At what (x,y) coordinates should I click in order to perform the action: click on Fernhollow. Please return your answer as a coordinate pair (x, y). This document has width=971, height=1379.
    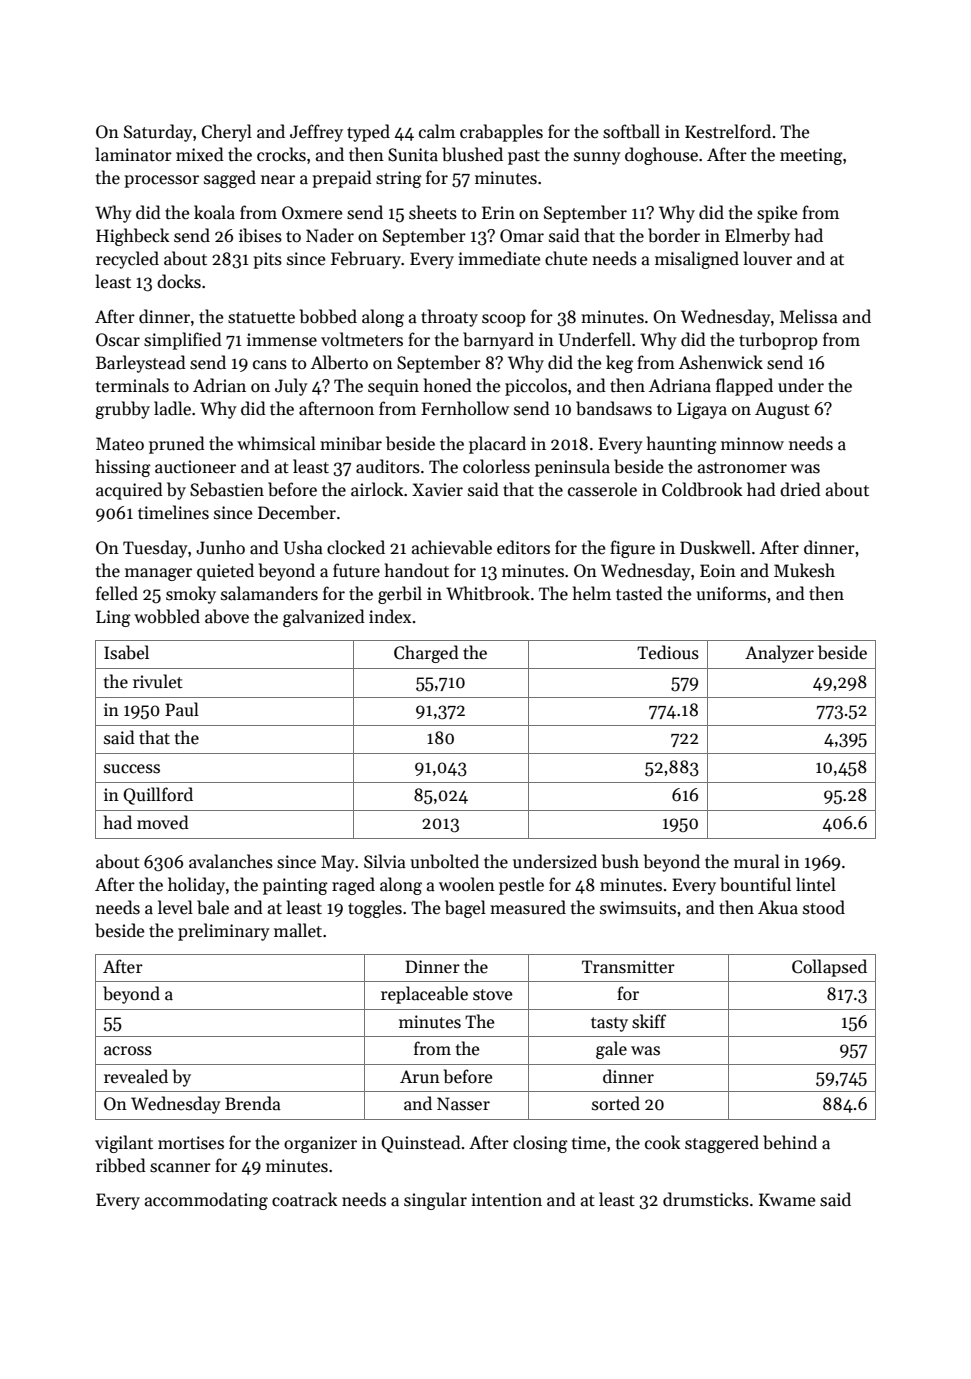
    Looking at the image, I should click on (465, 408).
